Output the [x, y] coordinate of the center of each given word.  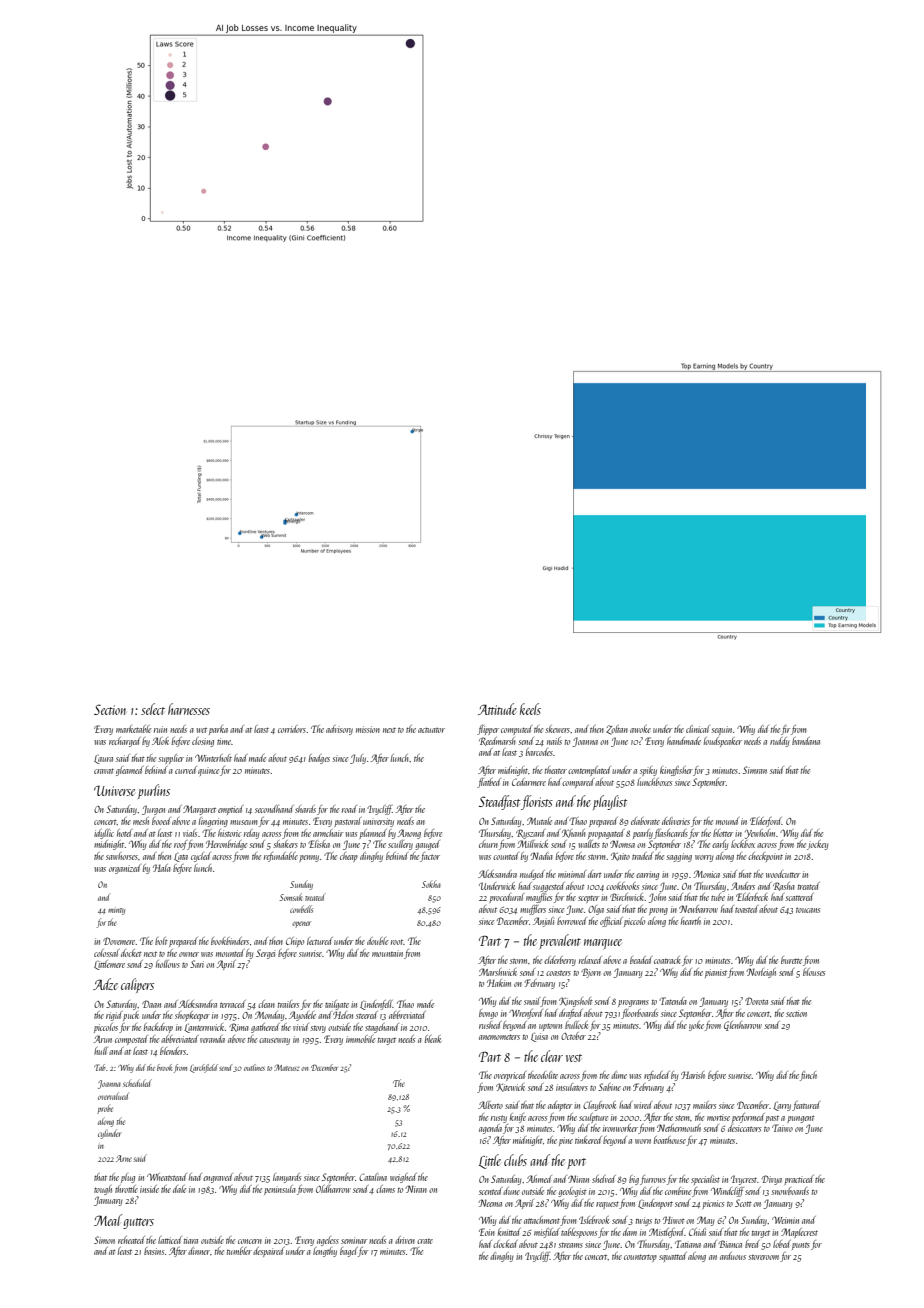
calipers [137, 985]
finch [808, 1076]
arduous [733, 1256]
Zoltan [617, 730]
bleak [433, 1039]
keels [530, 709]
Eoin [487, 1232]
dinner [199, 1251]
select [153, 709]
